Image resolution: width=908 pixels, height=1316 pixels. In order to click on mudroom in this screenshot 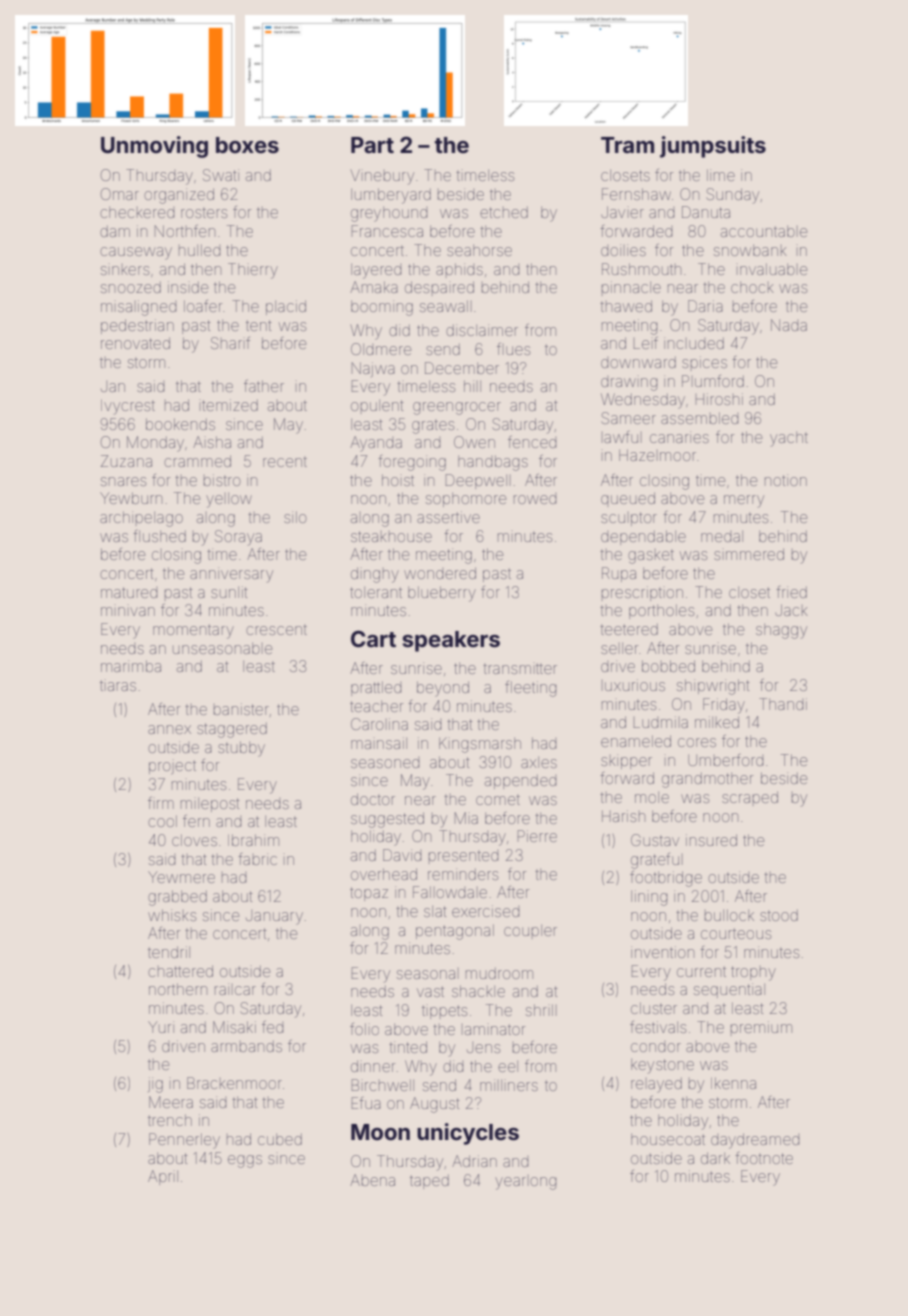, I will do `click(499, 973)`.
